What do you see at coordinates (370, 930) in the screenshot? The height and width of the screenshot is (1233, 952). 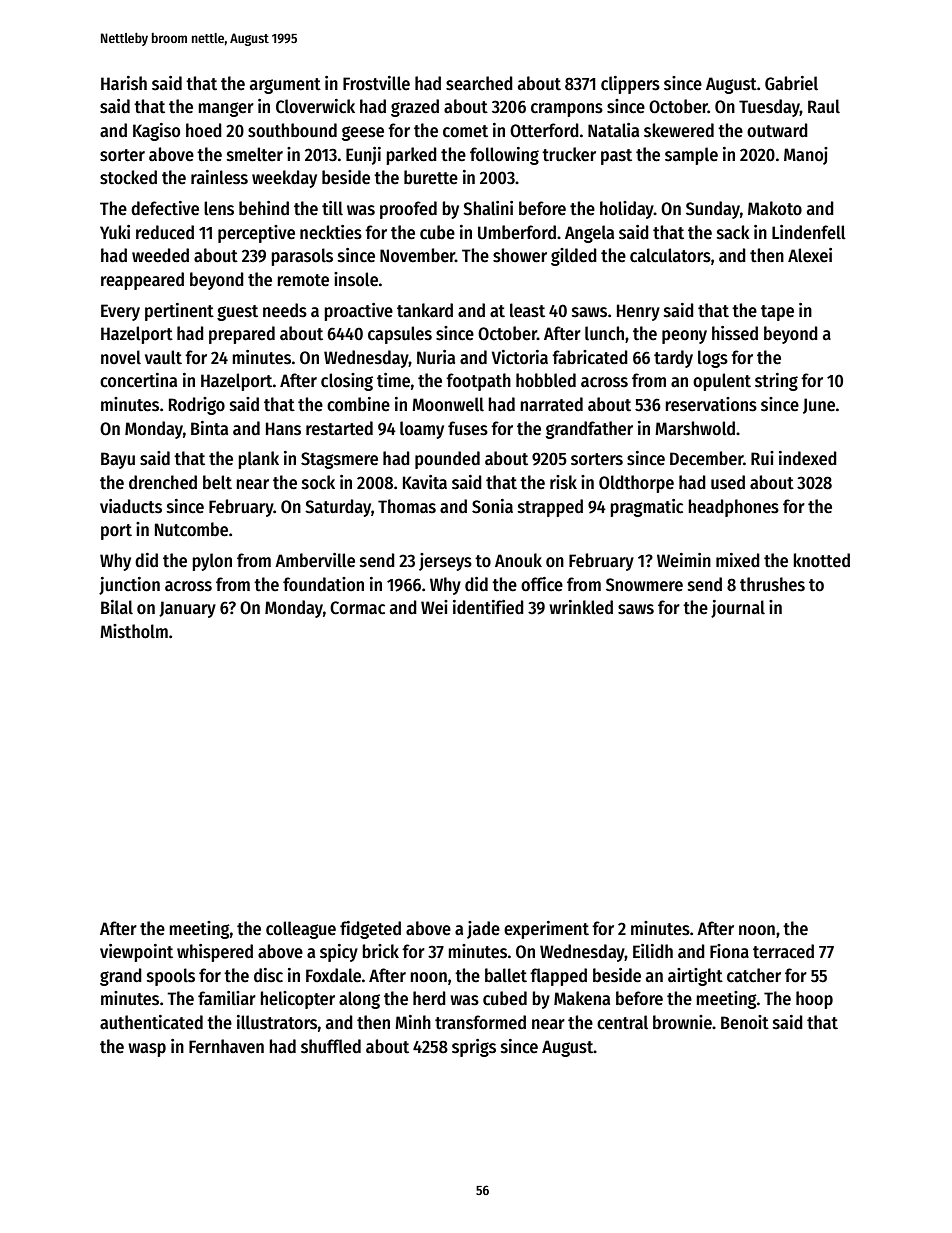 I see `fidgeted` at bounding box center [370, 930].
